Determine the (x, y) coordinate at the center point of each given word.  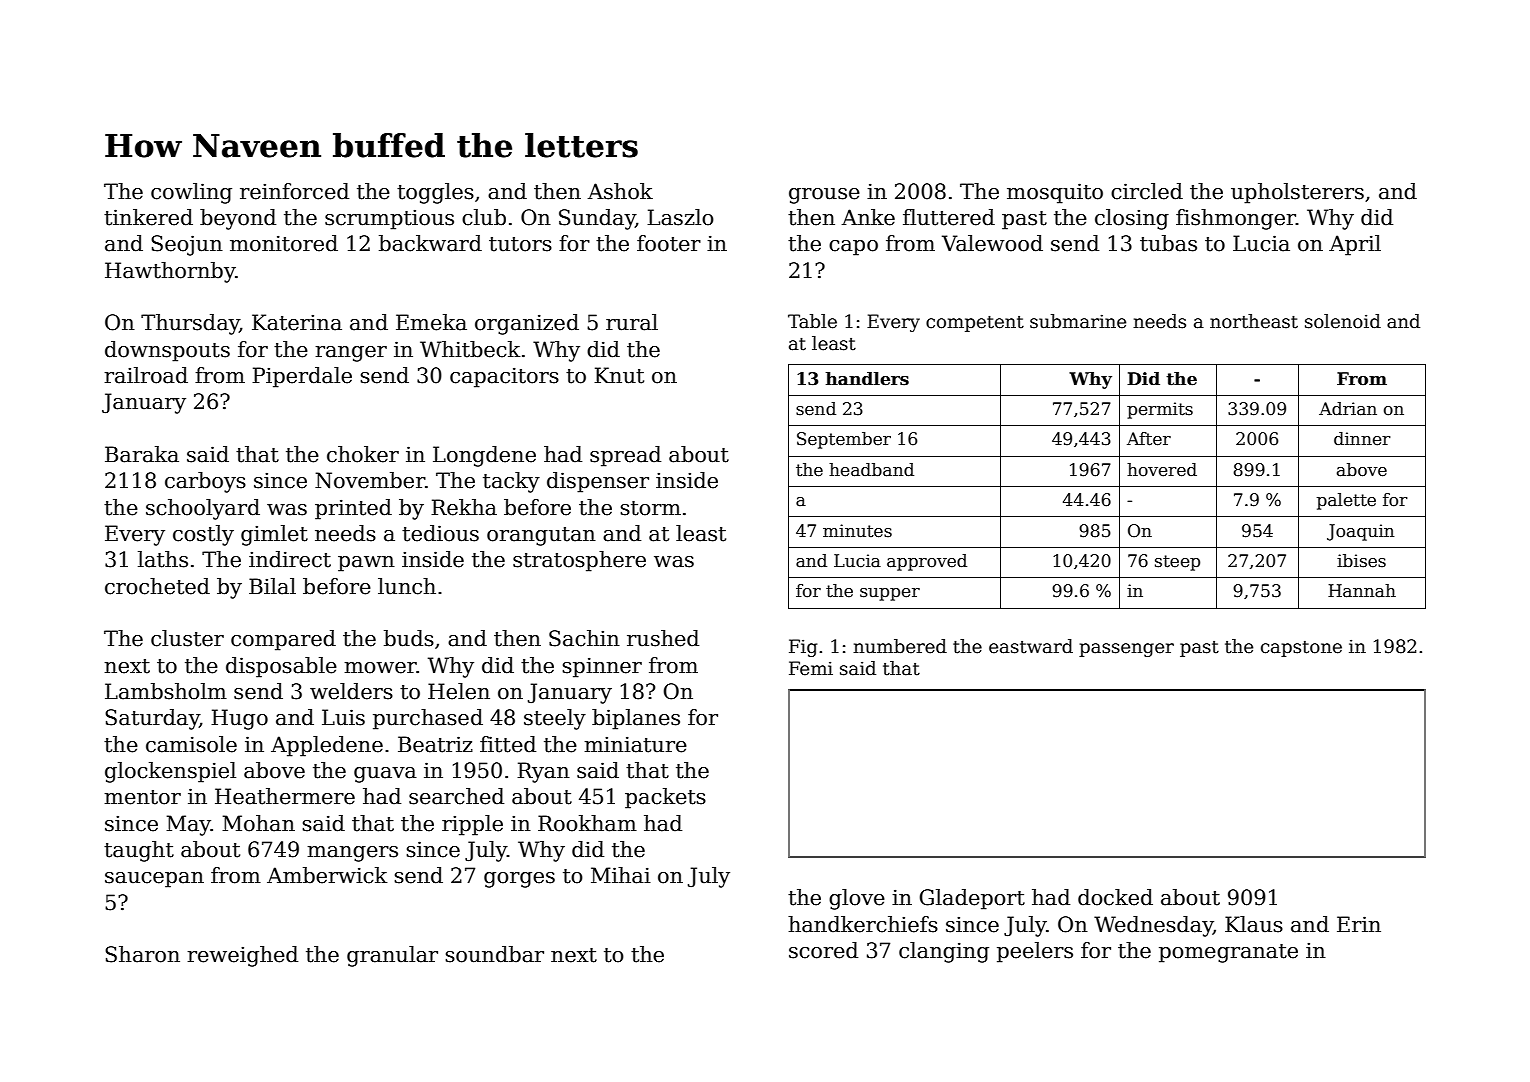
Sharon (142, 954)
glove (857, 899)
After (1149, 439)
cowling (191, 193)
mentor (142, 797)
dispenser (598, 482)
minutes (857, 531)
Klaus (1254, 924)
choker (363, 454)
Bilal (272, 586)
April (1355, 245)
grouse (824, 196)
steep (1177, 563)
